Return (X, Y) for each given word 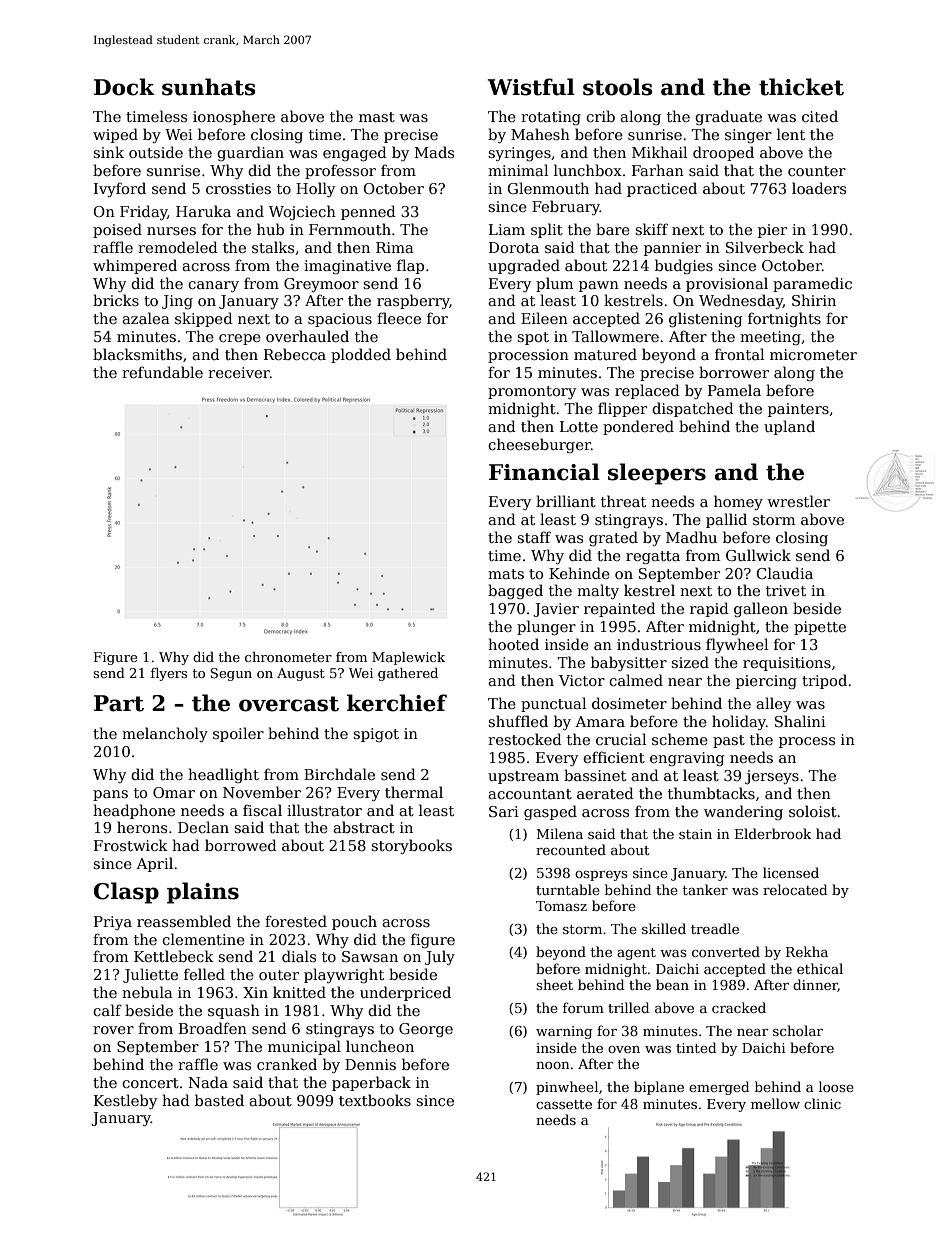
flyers (169, 674)
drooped (723, 153)
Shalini (800, 721)
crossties (238, 188)
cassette (564, 1104)
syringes (519, 154)
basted (219, 1100)
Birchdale (339, 774)
